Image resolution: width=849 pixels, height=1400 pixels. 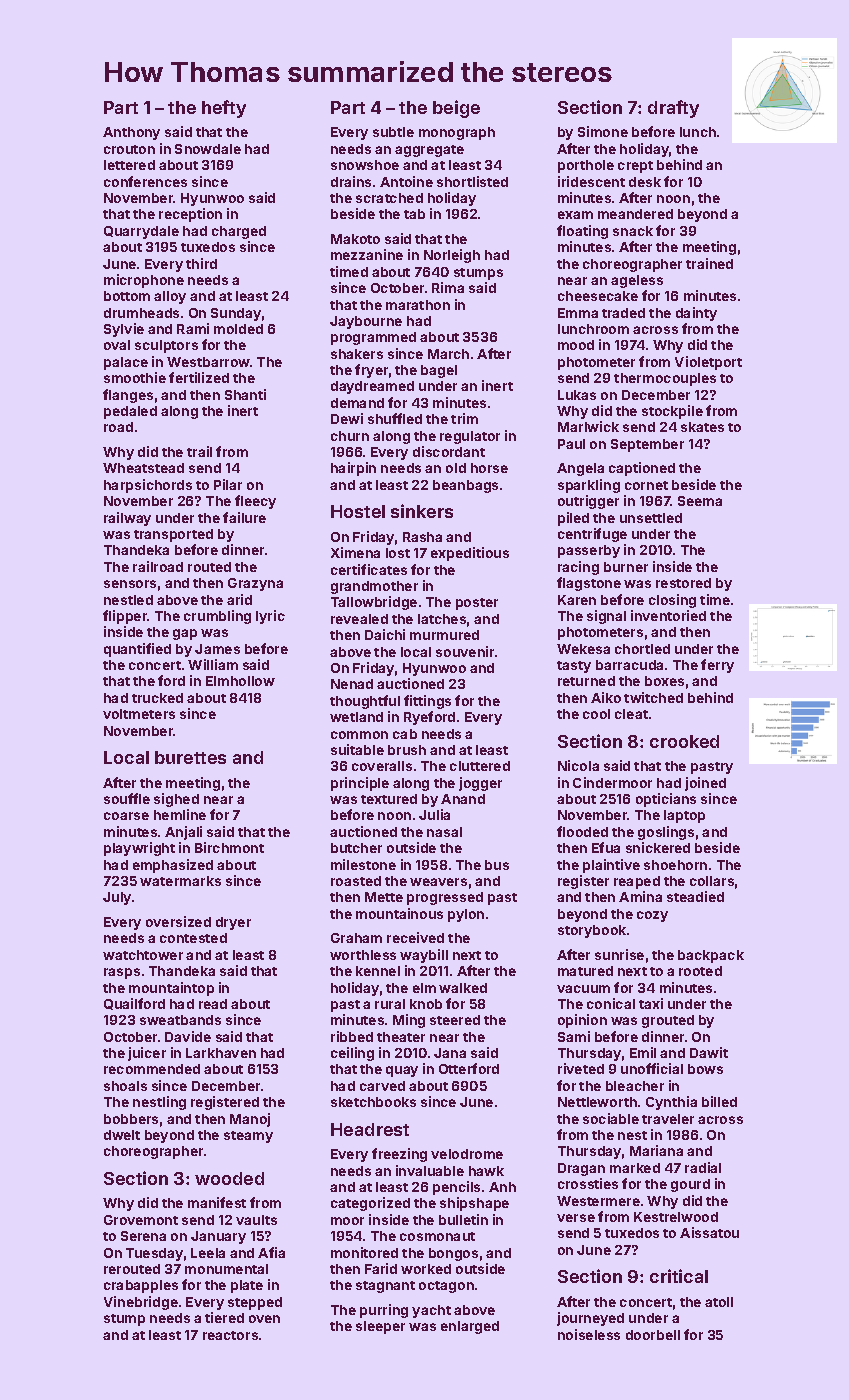 I want to click on trained, so click(x=709, y=263).
